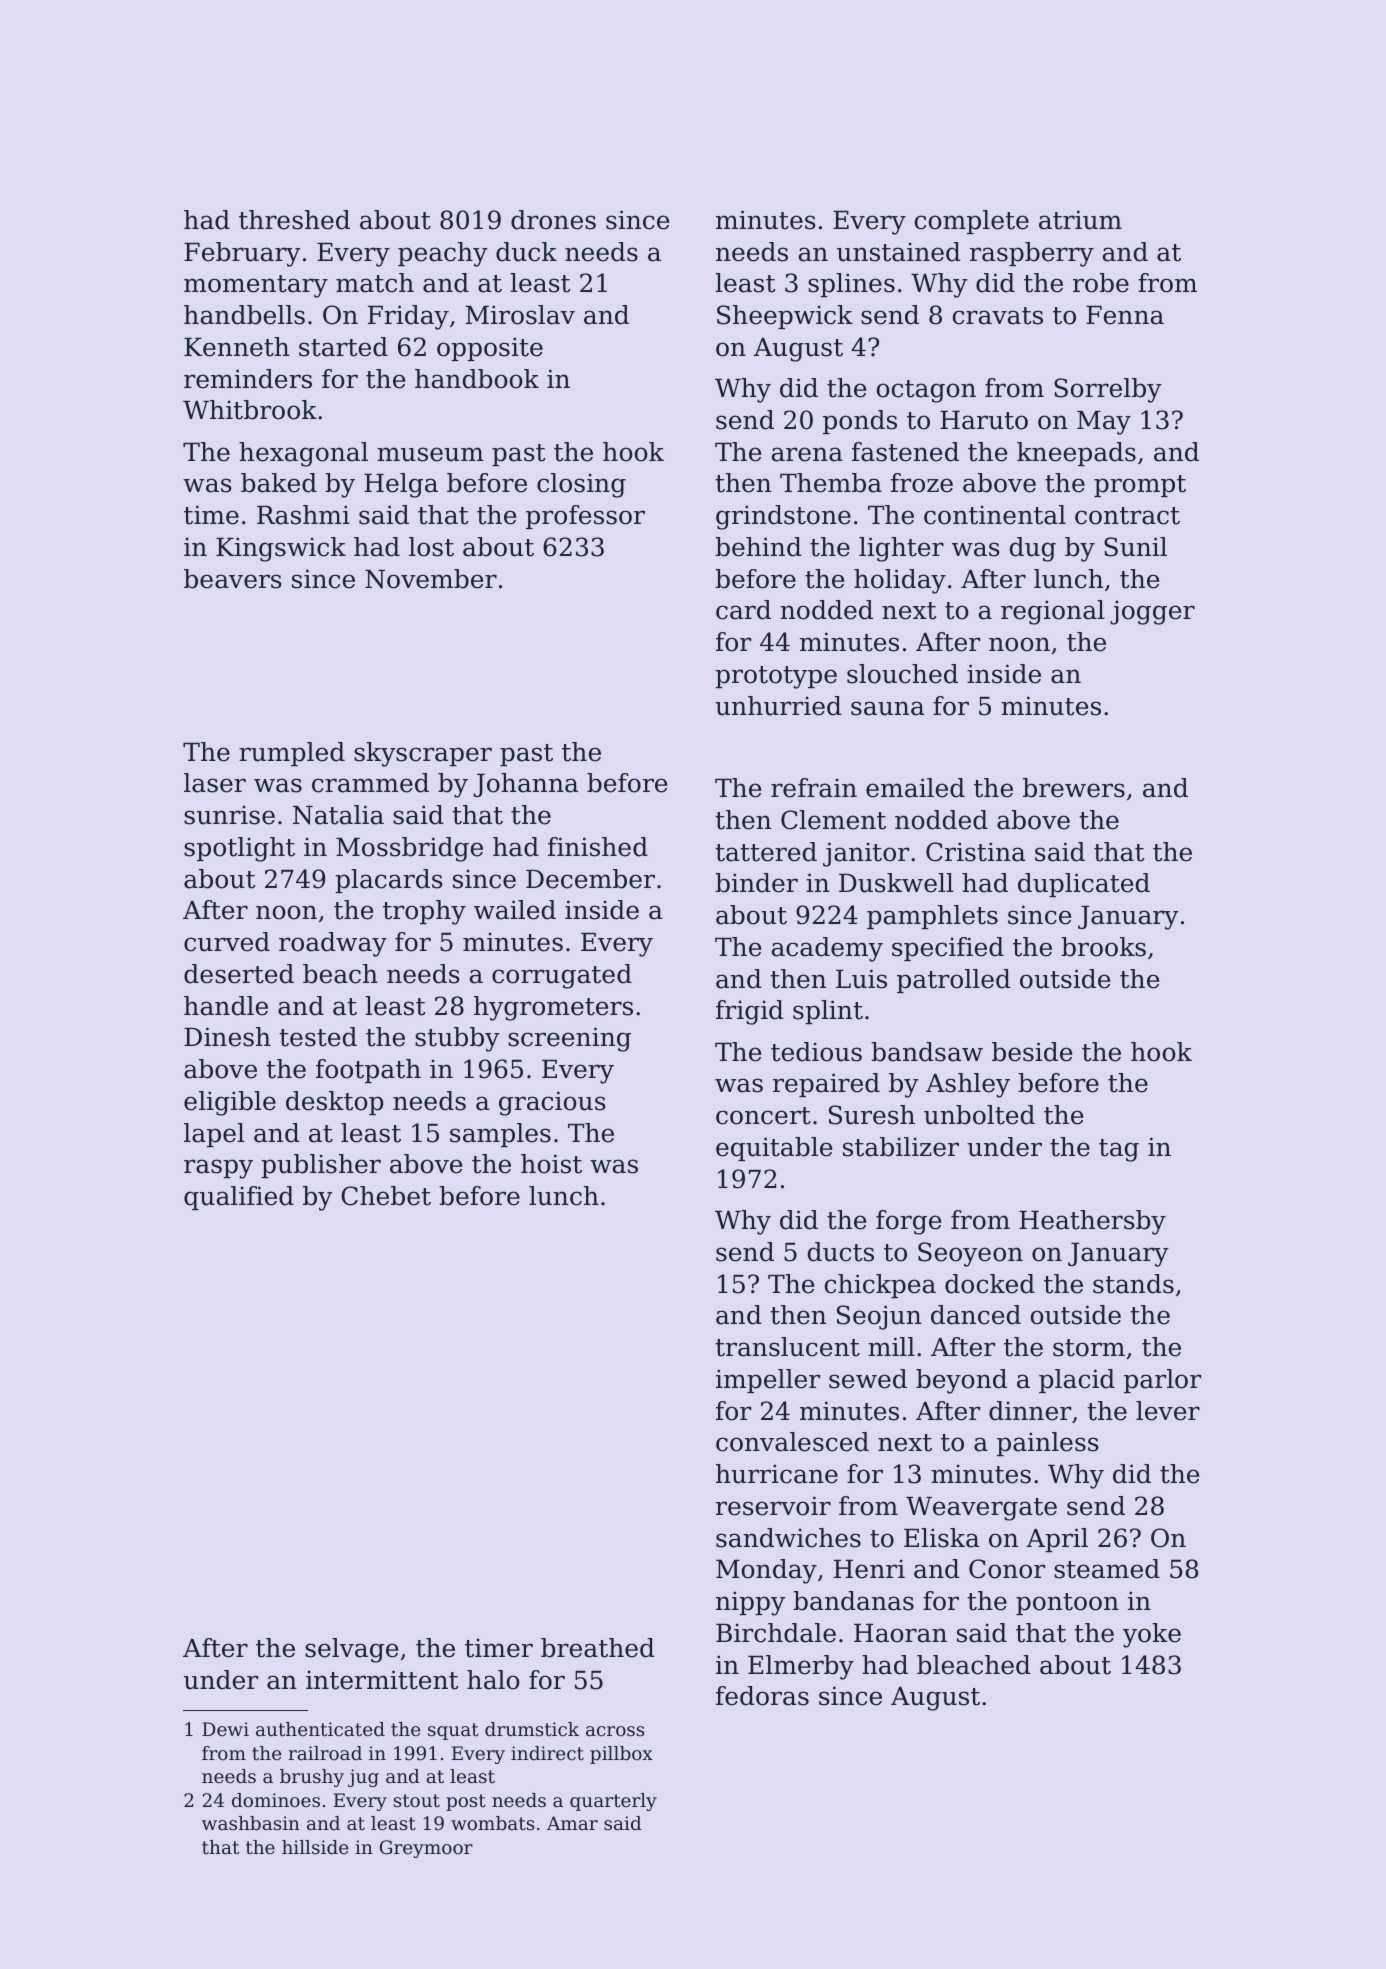 The width and height of the page is (1386, 1969). Describe the element at coordinates (585, 517) in the page. I see `professor` at that location.
